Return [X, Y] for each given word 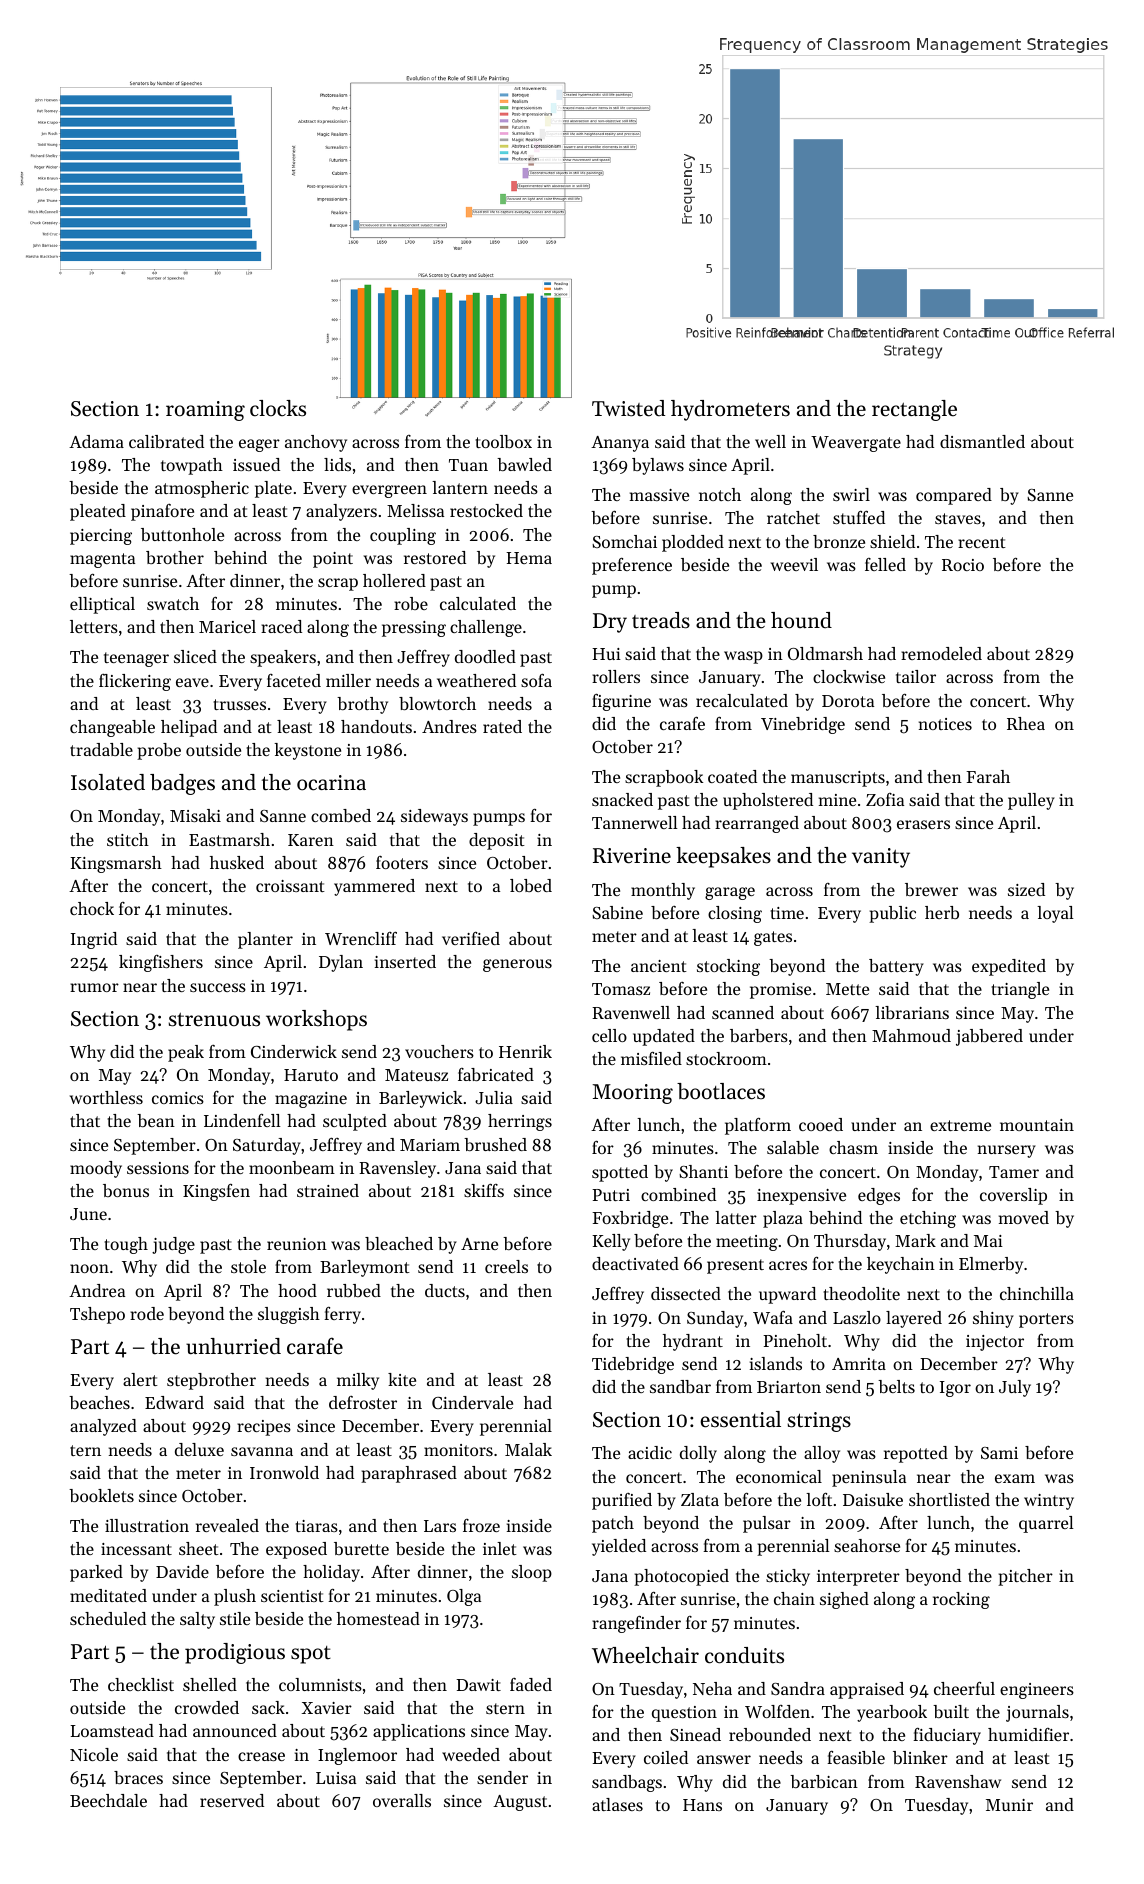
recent [982, 542]
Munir [1009, 1805]
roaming [205, 411]
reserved [232, 1800]
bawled [524, 464]
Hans [702, 1805]
